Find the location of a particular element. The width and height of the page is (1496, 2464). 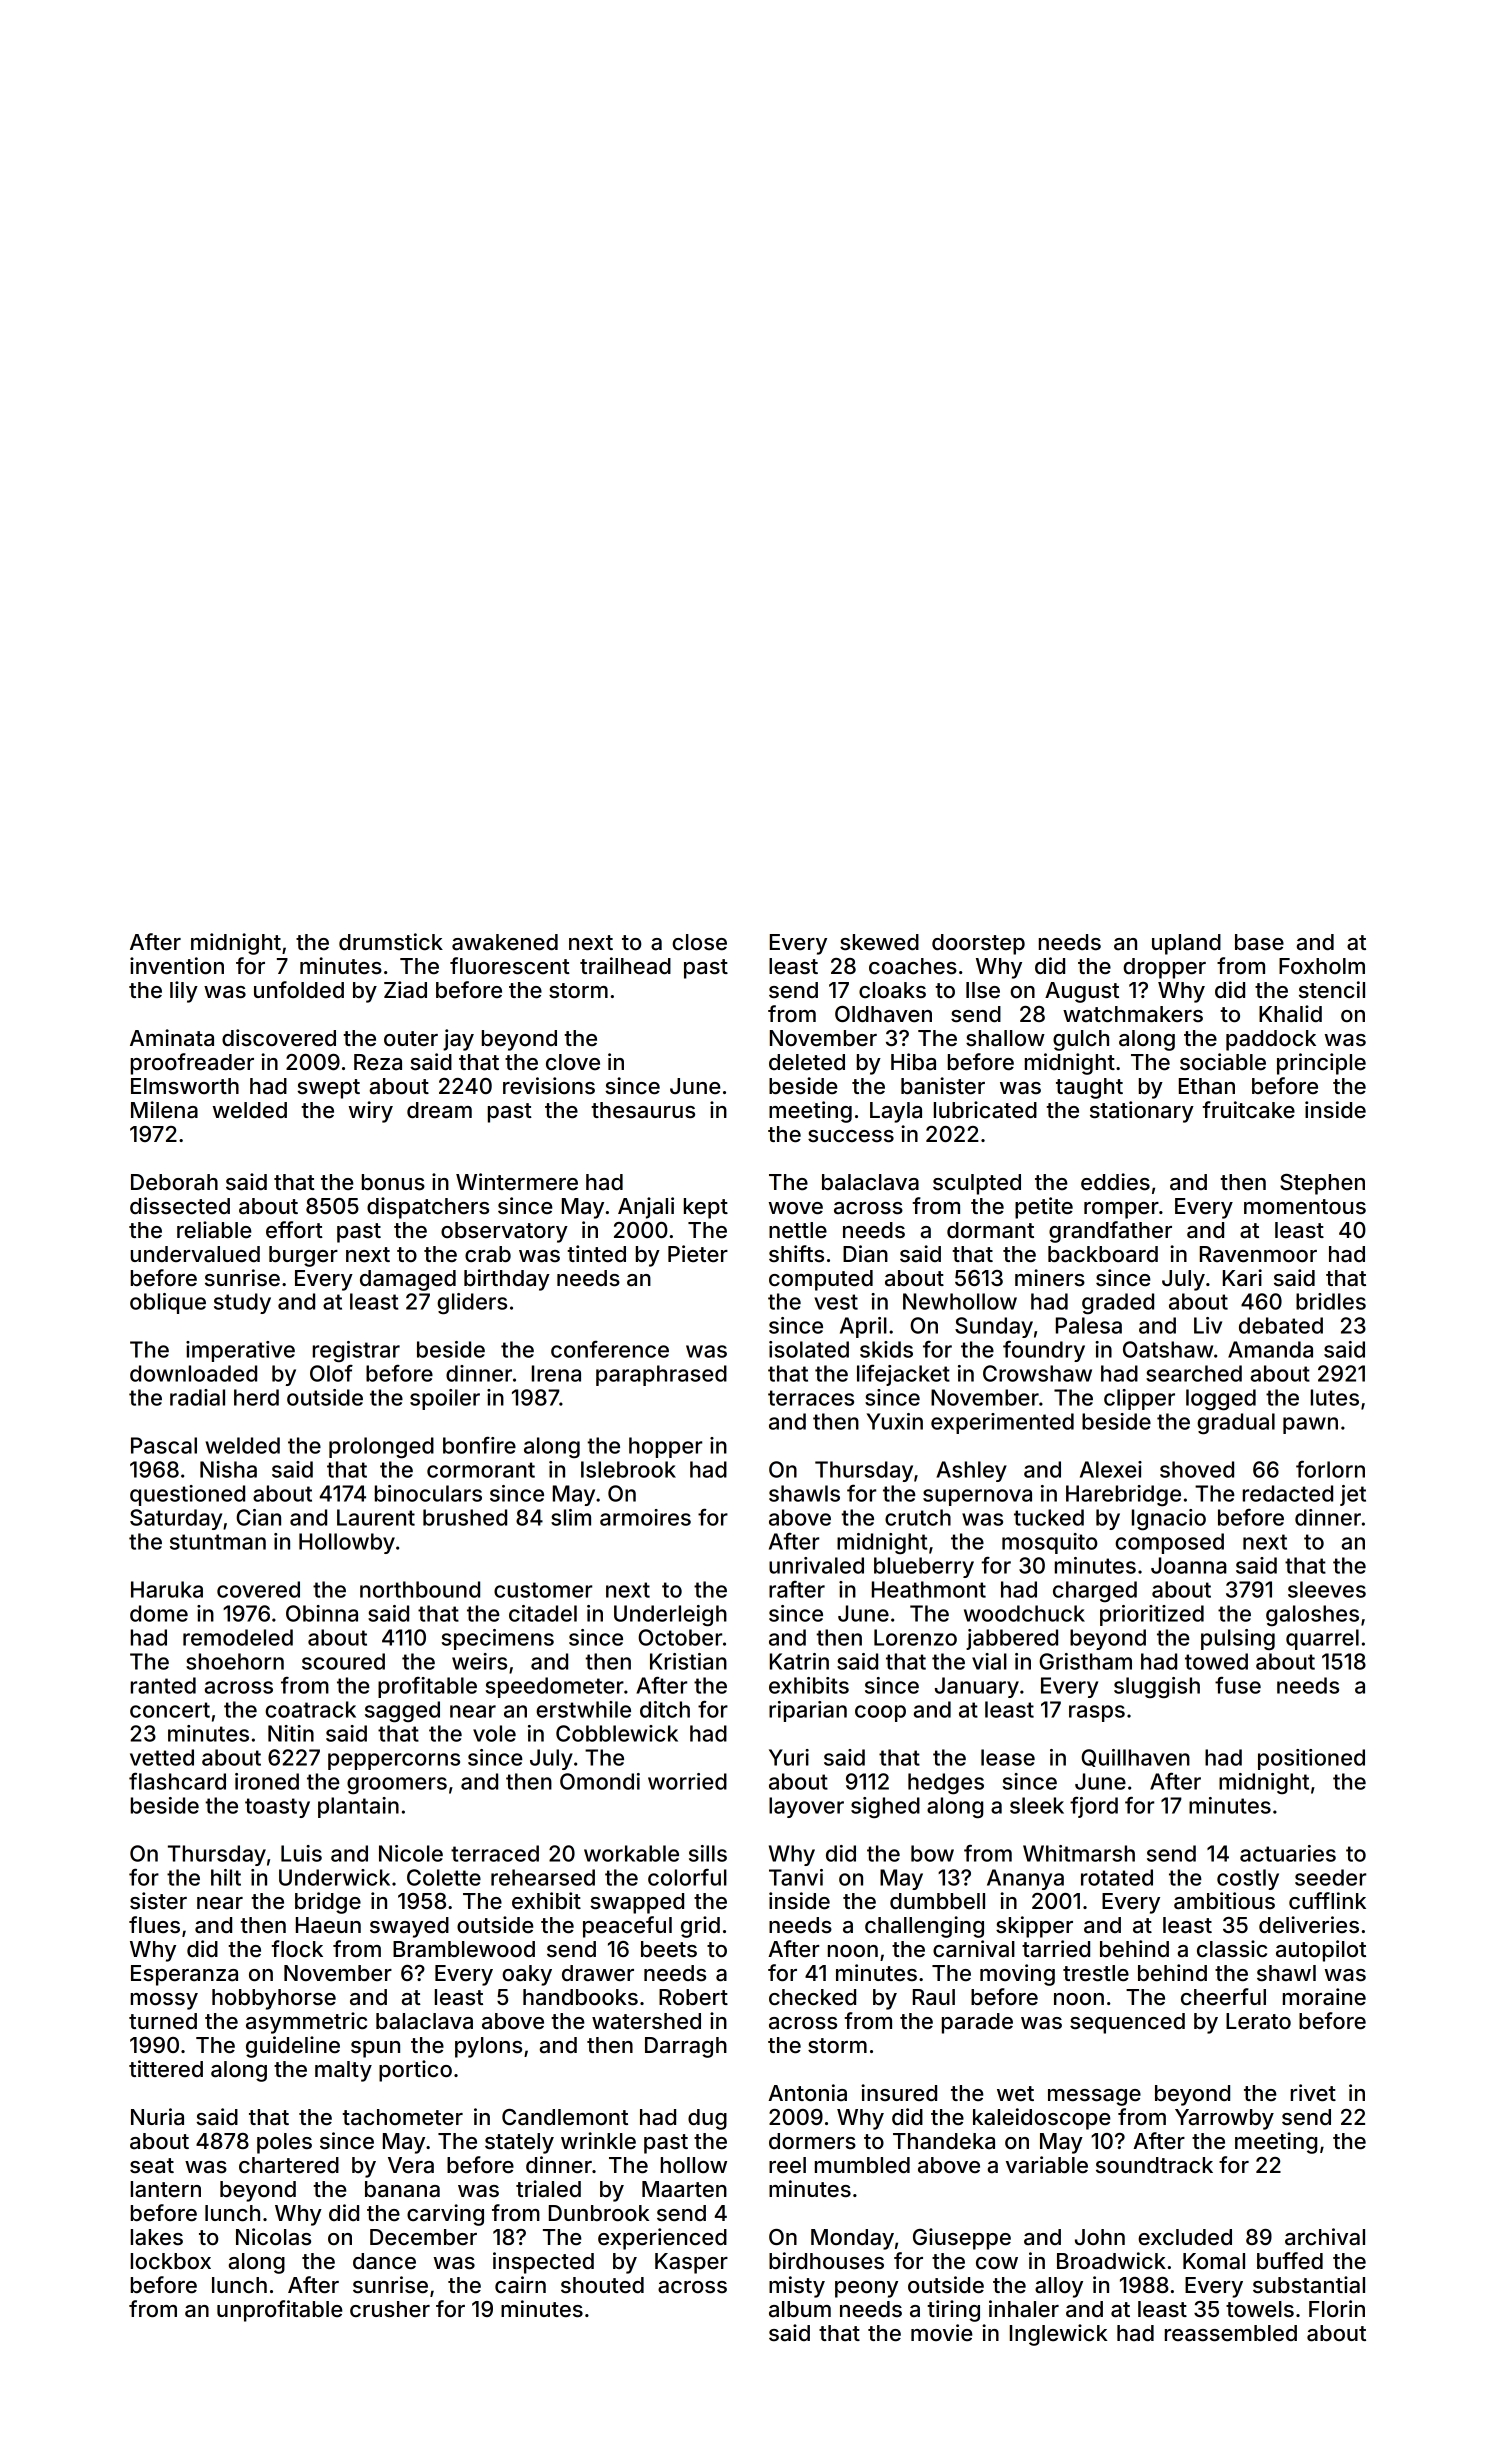

bow is located at coordinates (932, 1853).
